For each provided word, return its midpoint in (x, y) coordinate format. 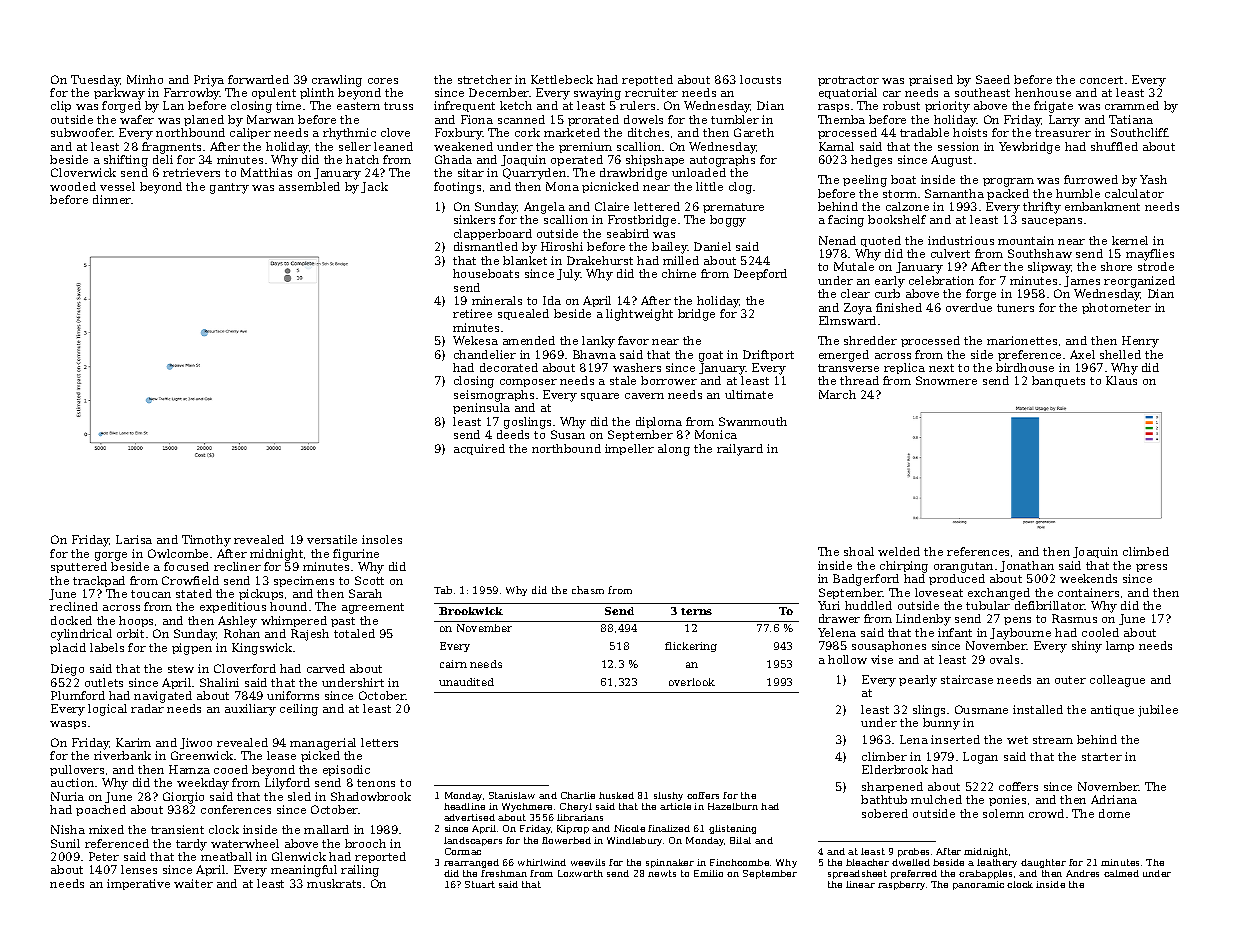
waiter (193, 883)
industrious (961, 240)
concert (1101, 80)
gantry (229, 188)
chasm (588, 590)
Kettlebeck (562, 79)
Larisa (134, 539)
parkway (119, 94)
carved (326, 668)
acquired (479, 449)
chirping (904, 567)
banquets (1058, 381)
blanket (525, 260)
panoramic (978, 885)
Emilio (708, 873)
